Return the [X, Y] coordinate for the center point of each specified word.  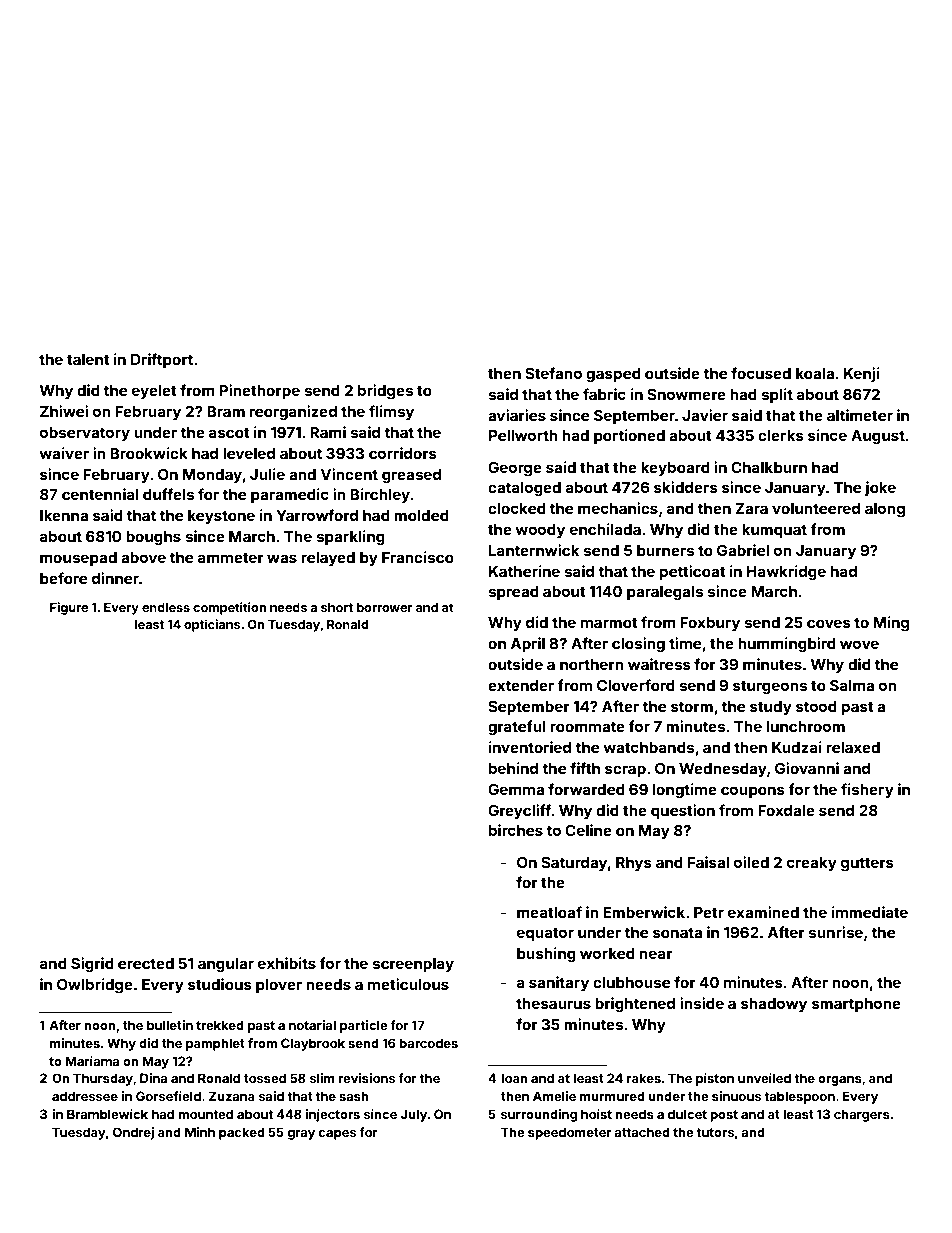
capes [337, 1135]
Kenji [862, 374]
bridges [385, 392]
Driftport [162, 360]
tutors [715, 1132]
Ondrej [133, 1133]
